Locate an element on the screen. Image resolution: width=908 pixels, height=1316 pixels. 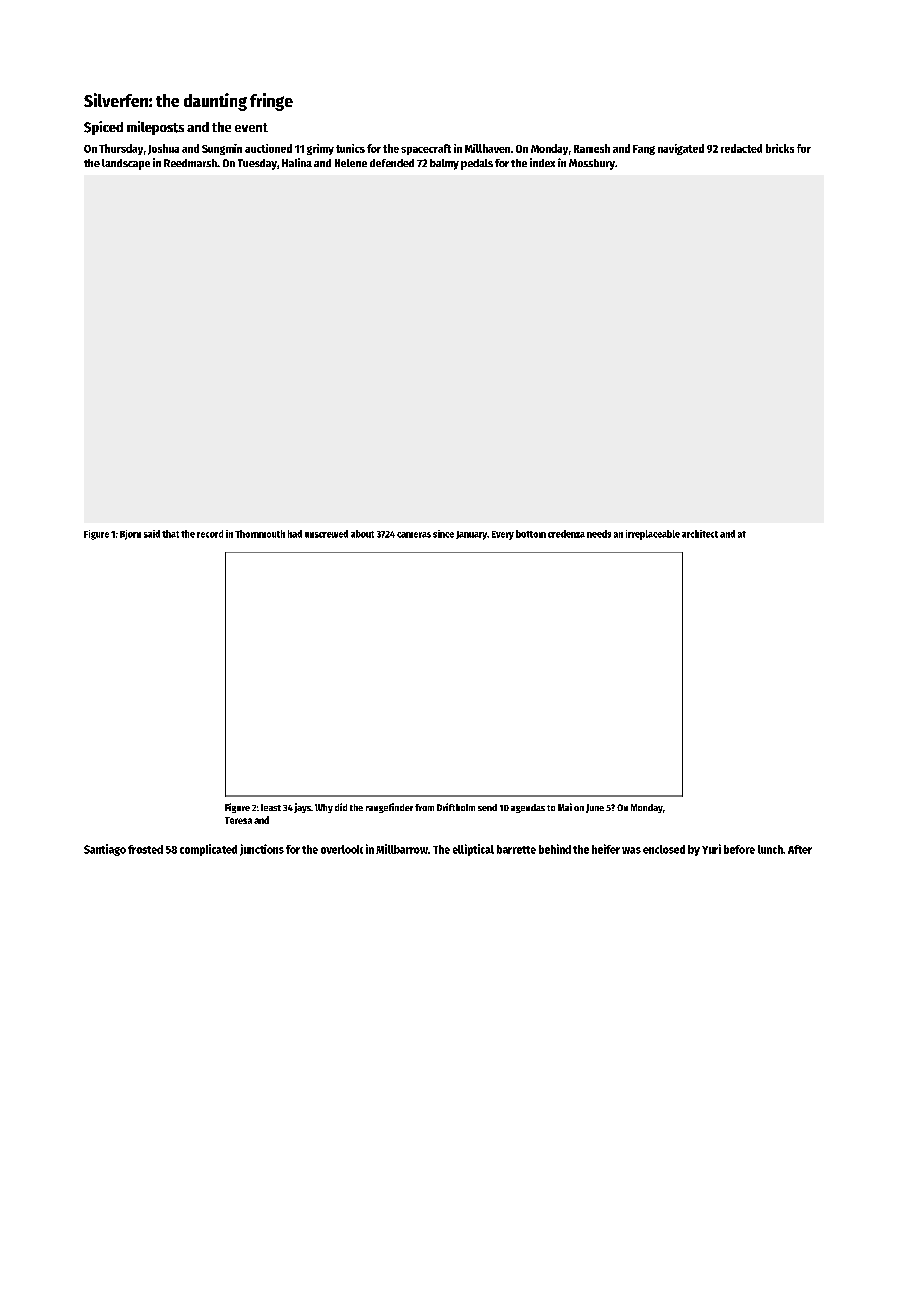
bricks is located at coordinates (780, 148).
